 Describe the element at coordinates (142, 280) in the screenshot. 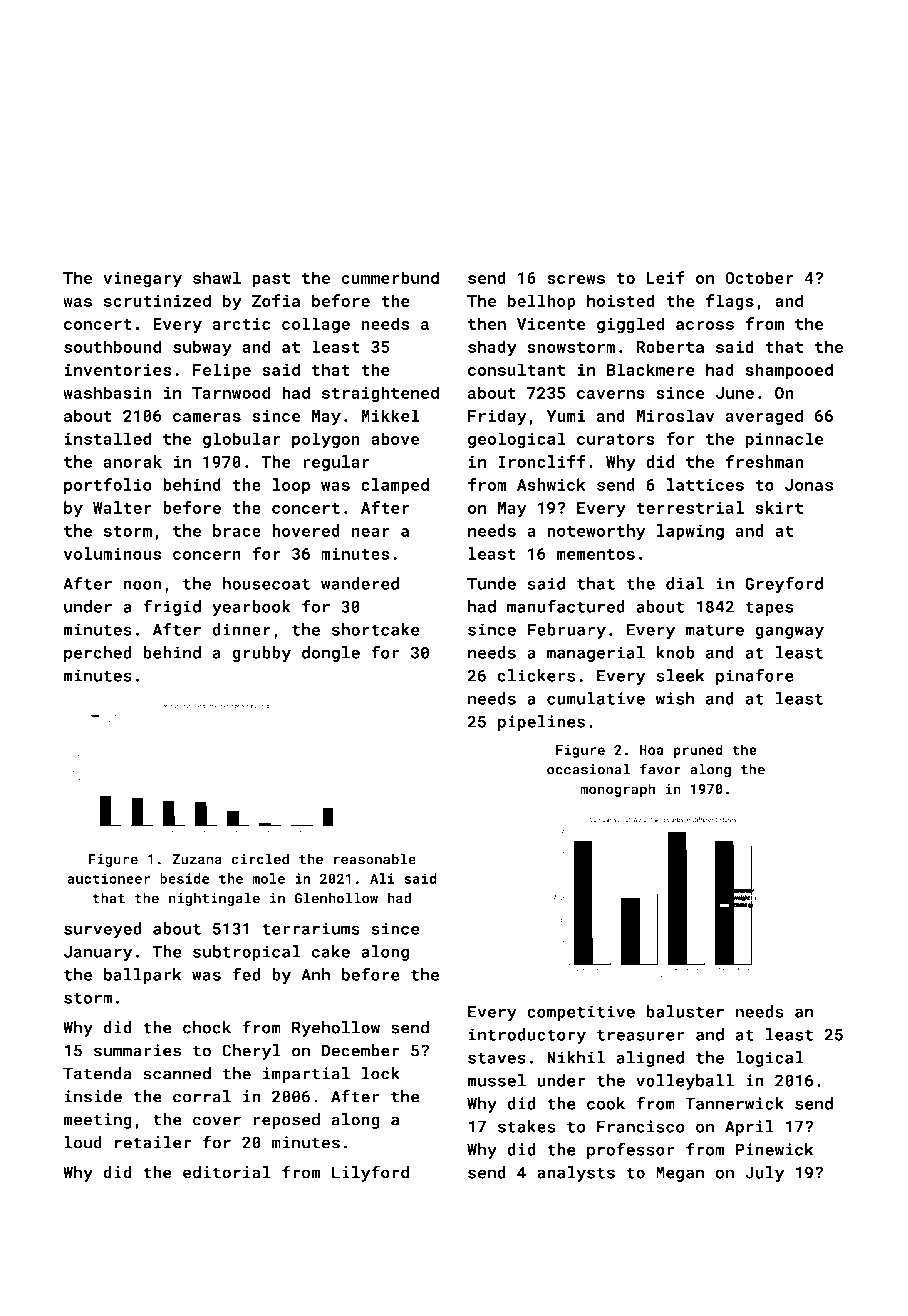

I see `vinegary` at that location.
